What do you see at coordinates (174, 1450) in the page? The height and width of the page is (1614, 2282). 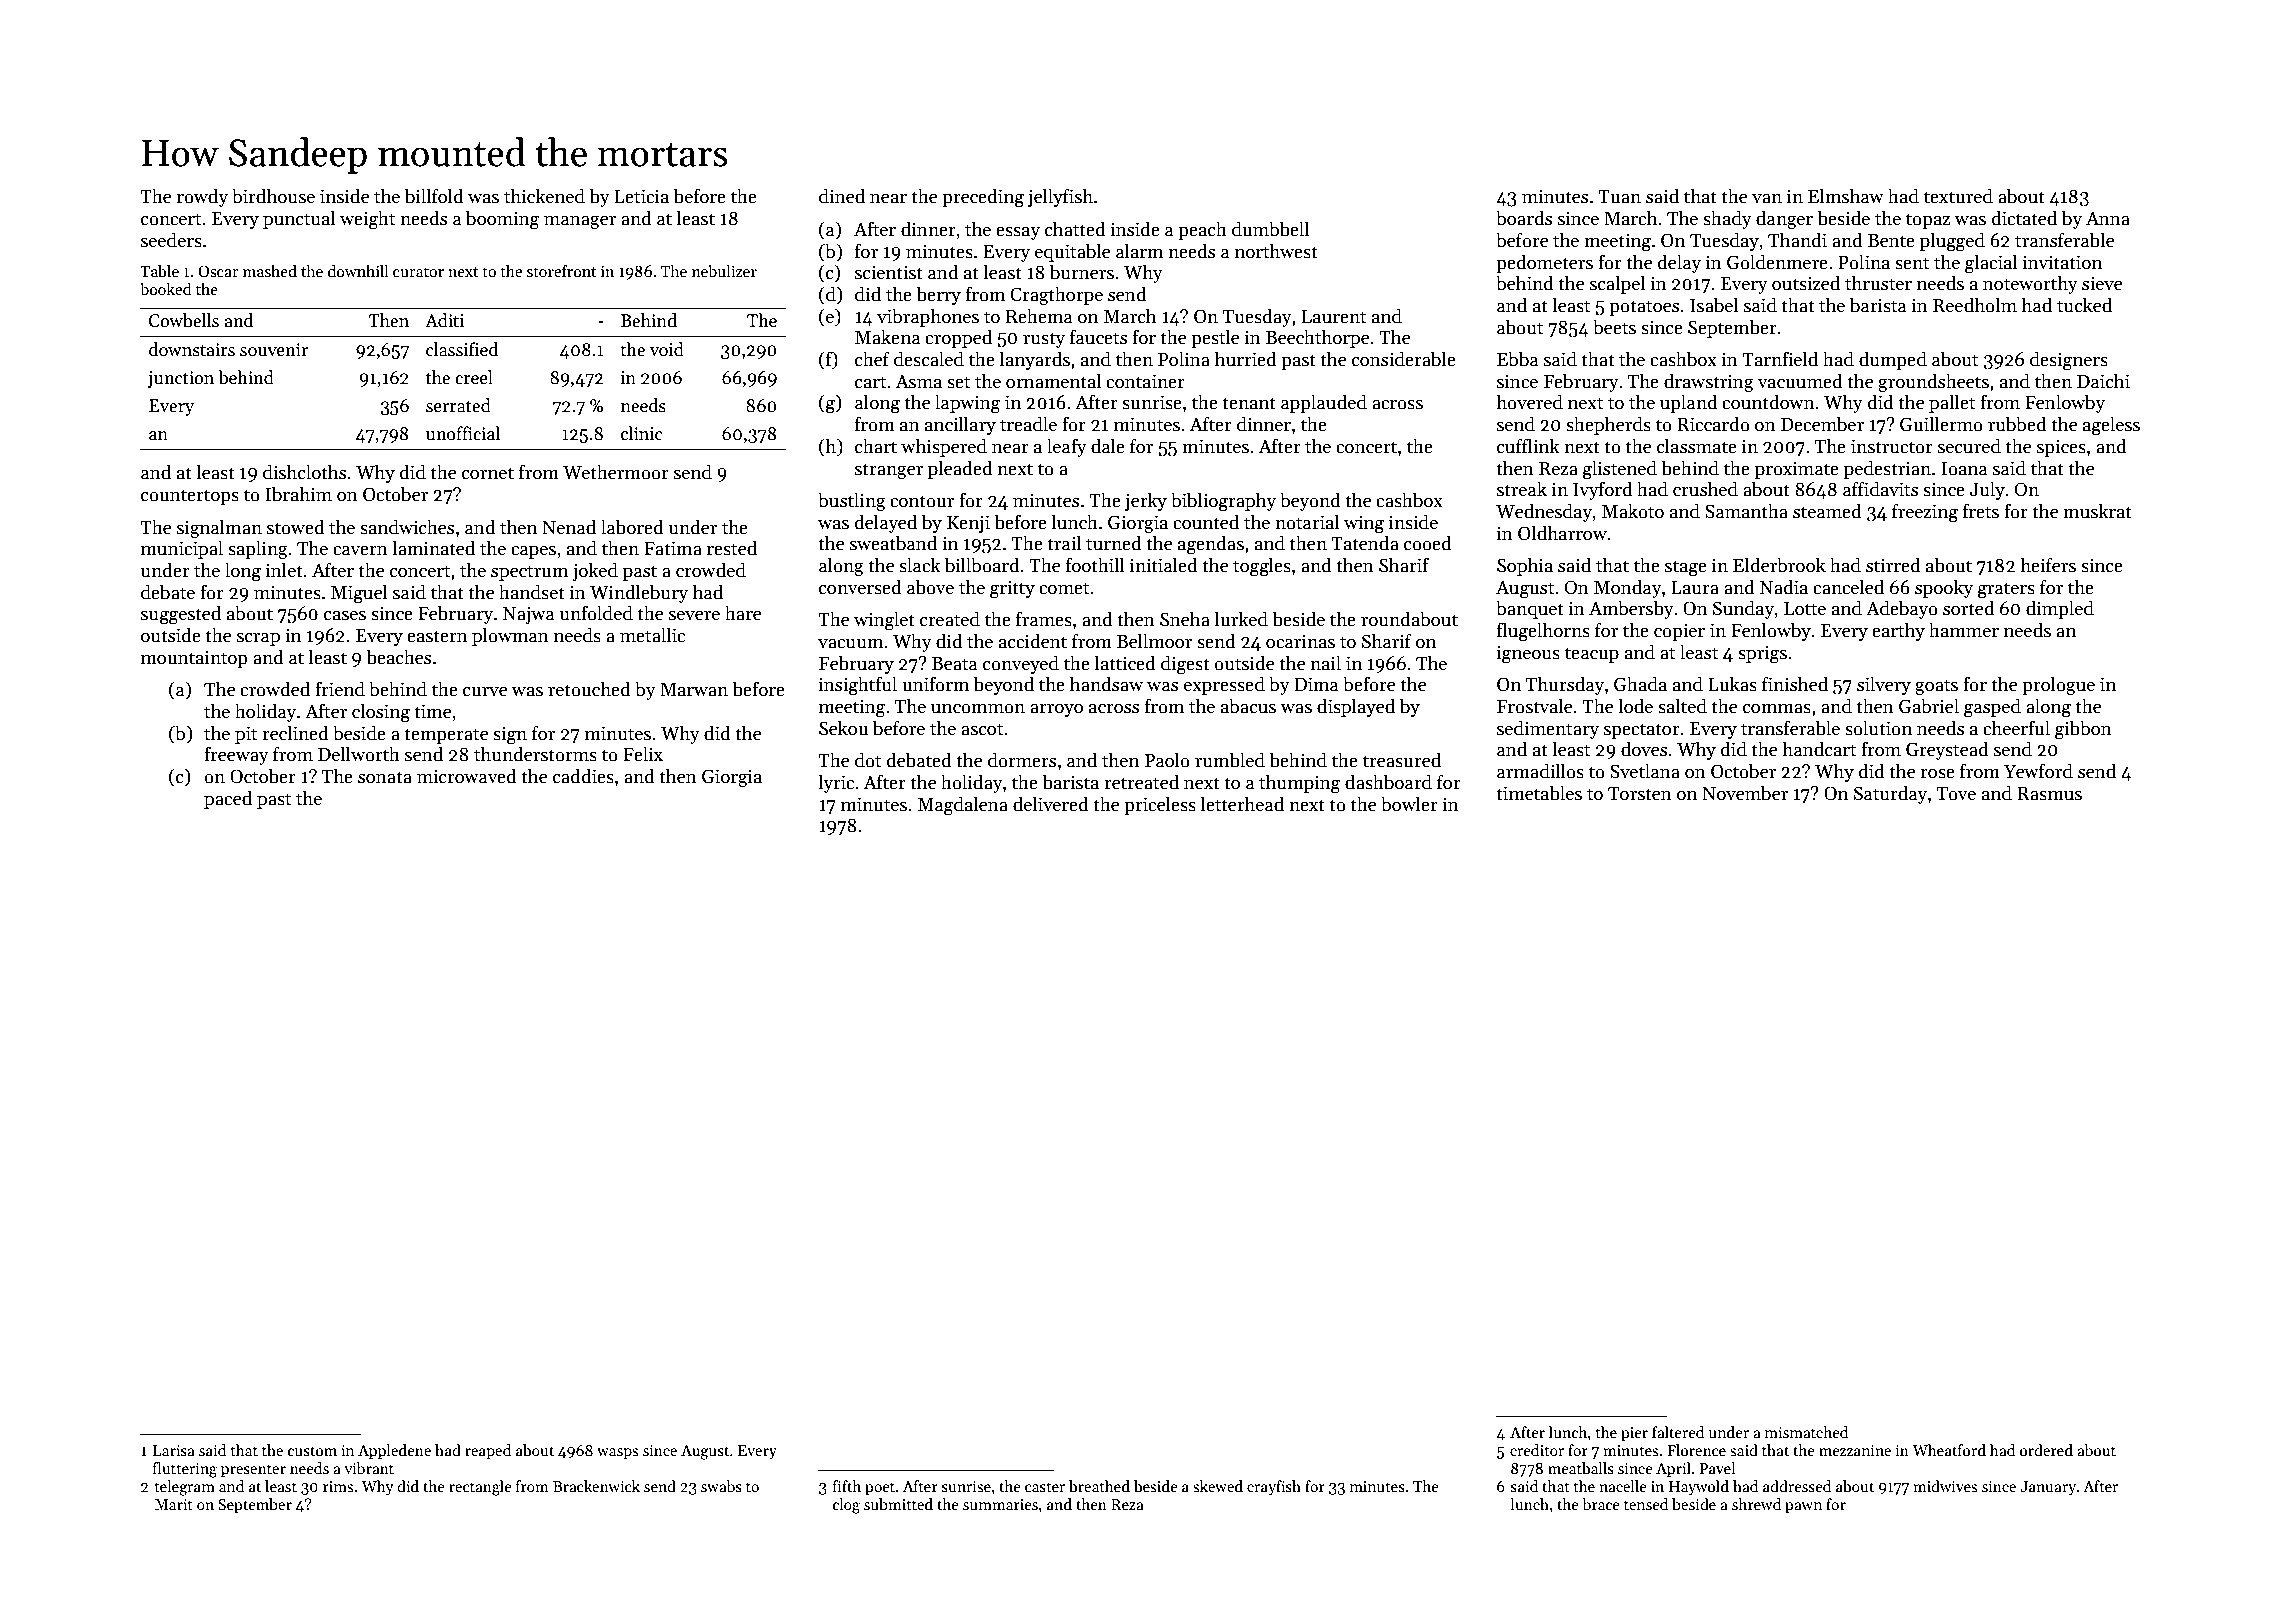 I see `Larisa` at bounding box center [174, 1450].
